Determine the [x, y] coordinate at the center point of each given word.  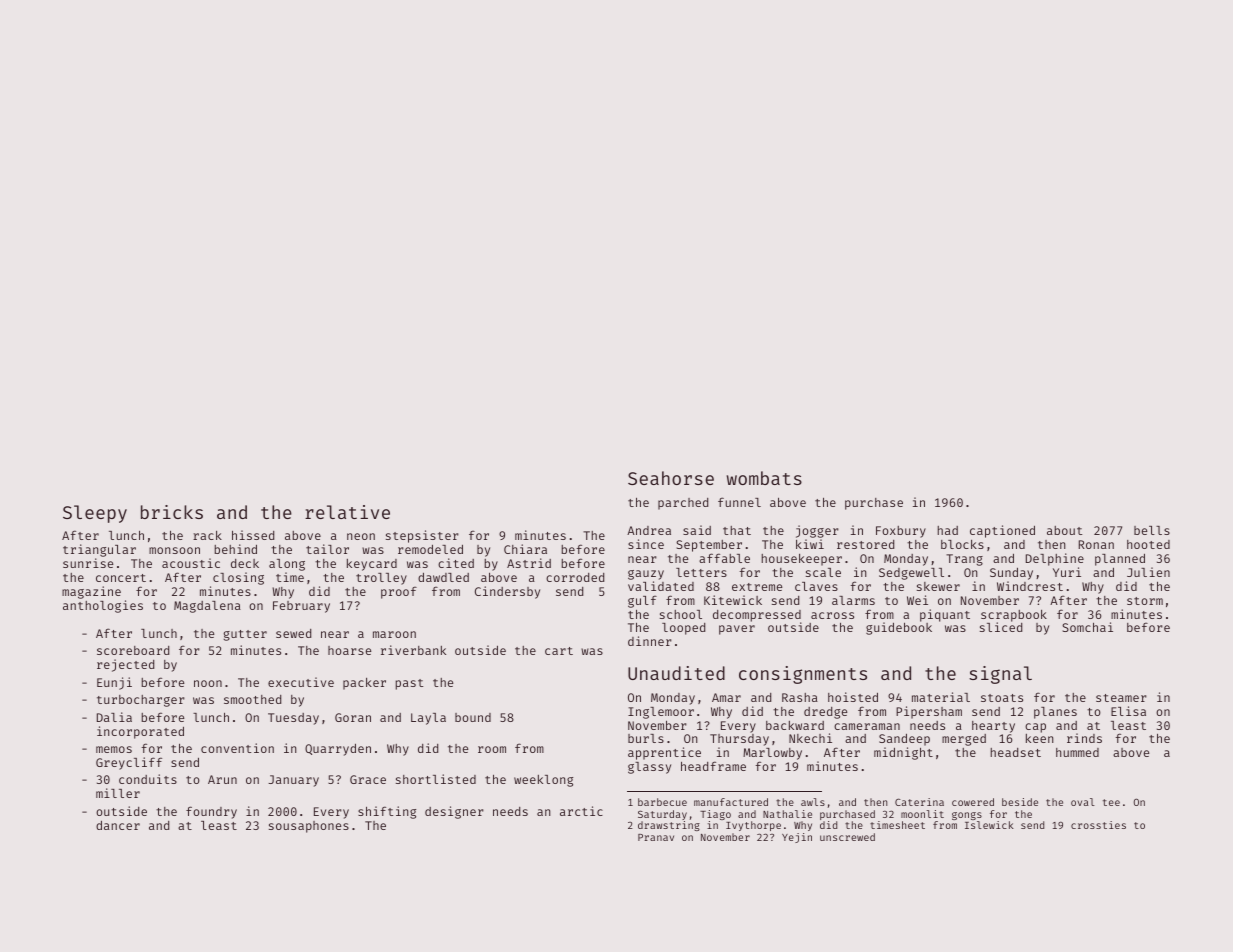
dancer [118, 825]
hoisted [853, 697]
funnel [739, 502]
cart [559, 651]
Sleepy [95, 514]
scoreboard [133, 650]
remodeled [430, 549]
